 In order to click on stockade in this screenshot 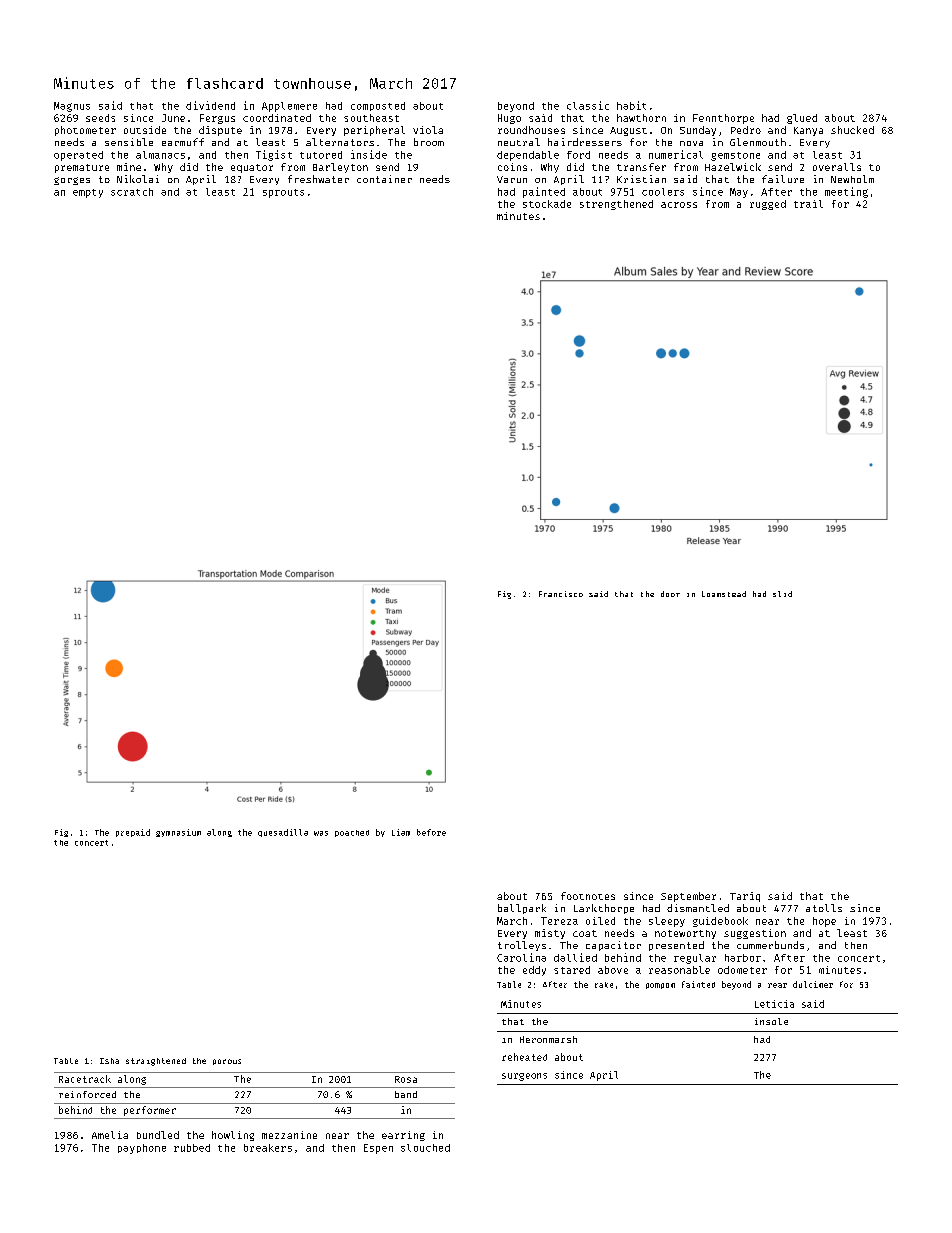, I will do `click(547, 204)`.
